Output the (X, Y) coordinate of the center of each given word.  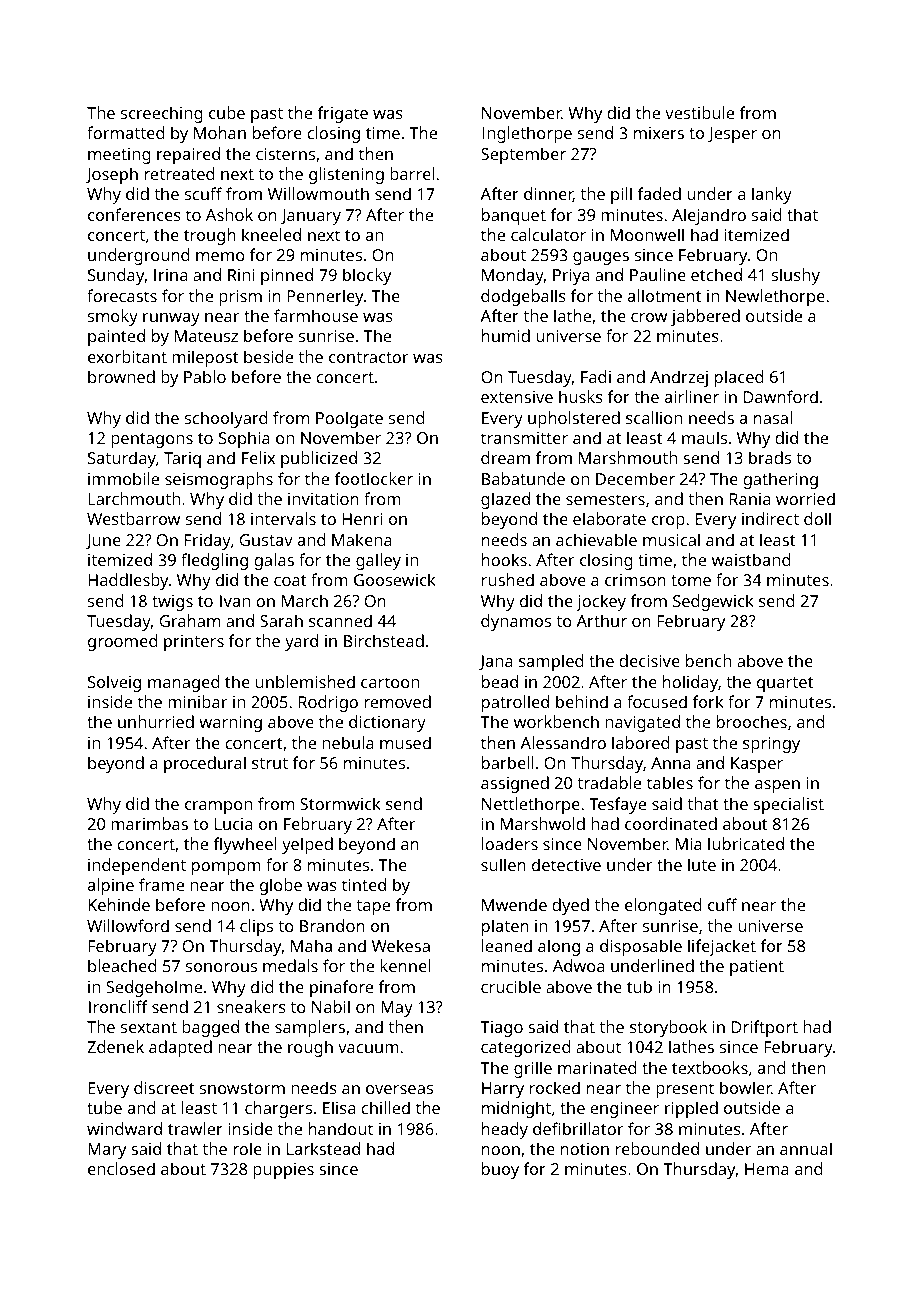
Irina (170, 275)
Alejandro (709, 216)
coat (290, 580)
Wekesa (401, 945)
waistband (751, 559)
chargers (278, 1109)
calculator (548, 234)
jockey (601, 602)
